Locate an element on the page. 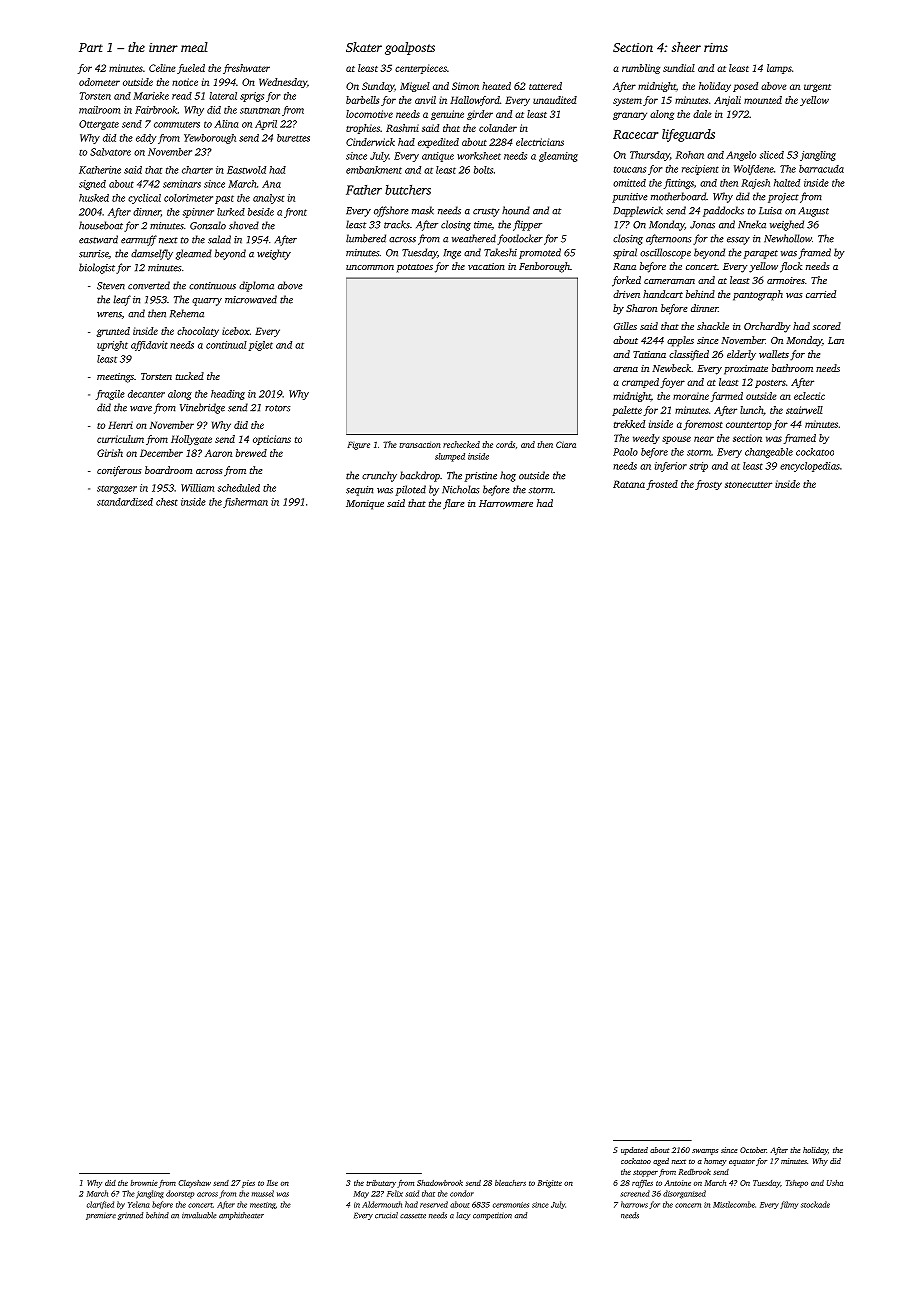 The height and width of the image is (1308, 924). brownie is located at coordinates (144, 1183).
